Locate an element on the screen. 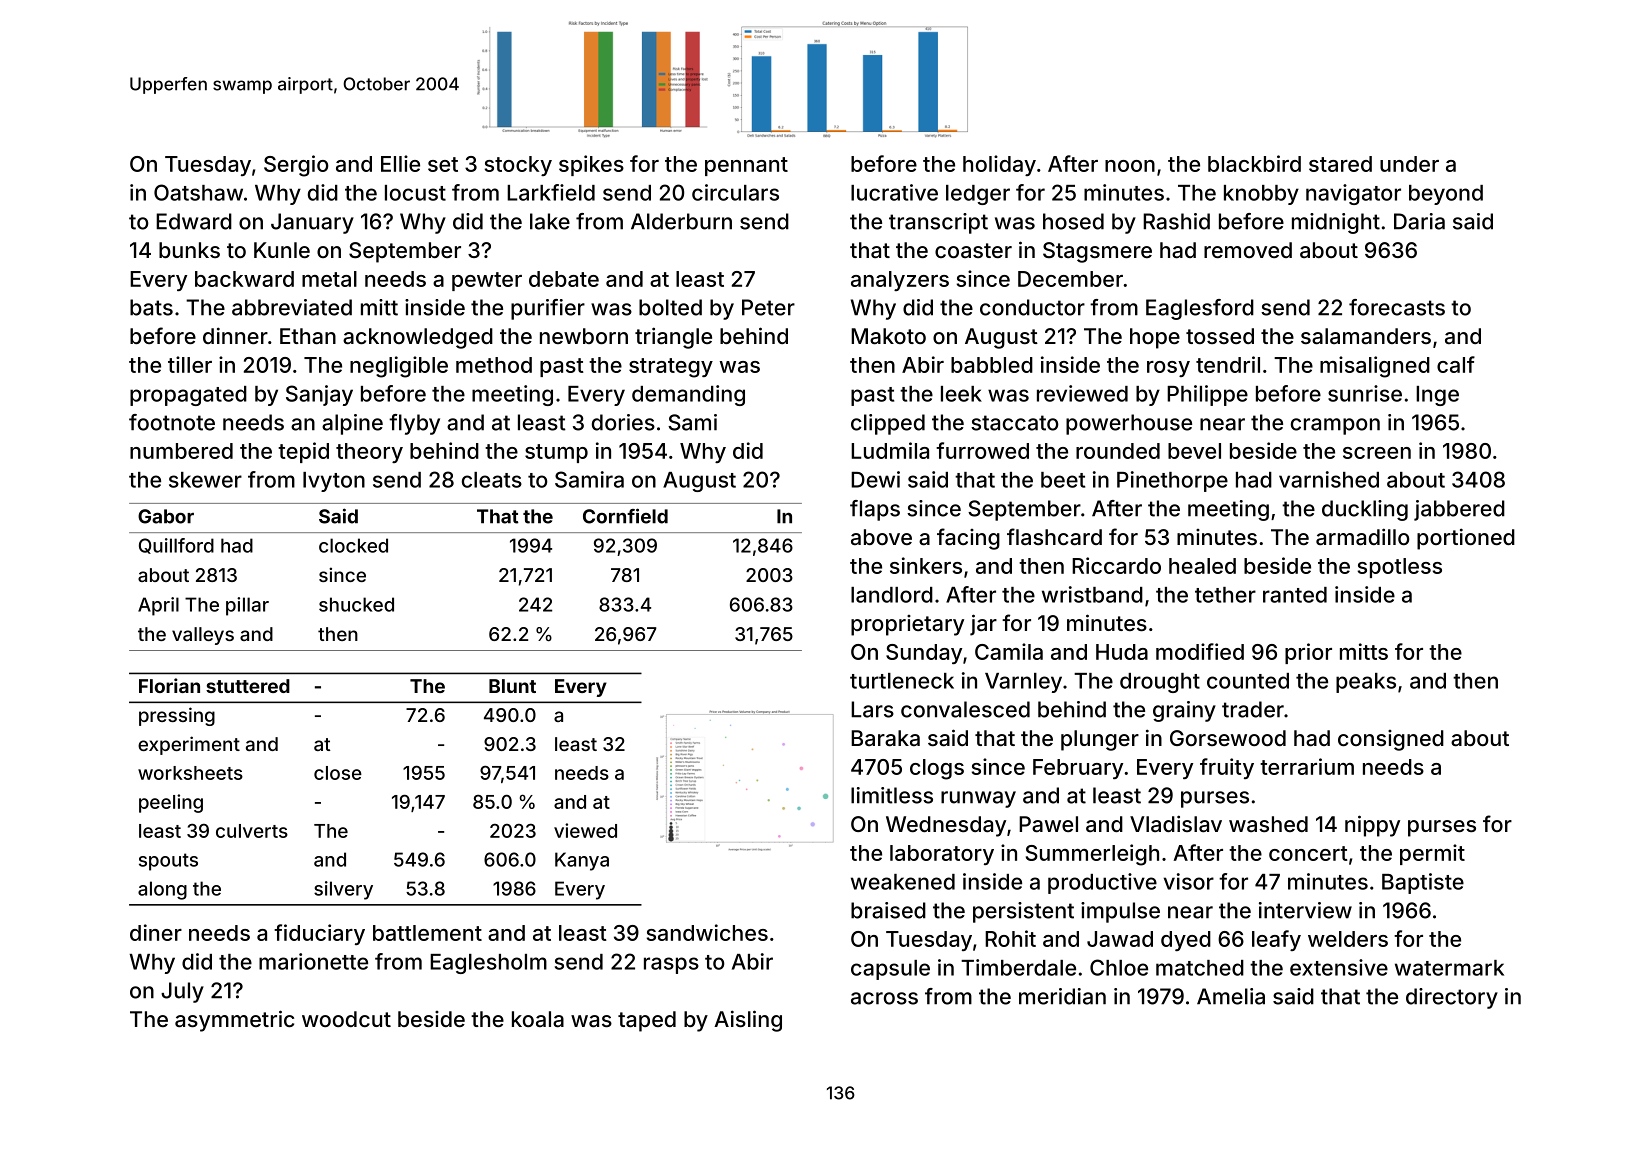 This screenshot has width=1652, height=1168. Kanya is located at coordinates (582, 861).
